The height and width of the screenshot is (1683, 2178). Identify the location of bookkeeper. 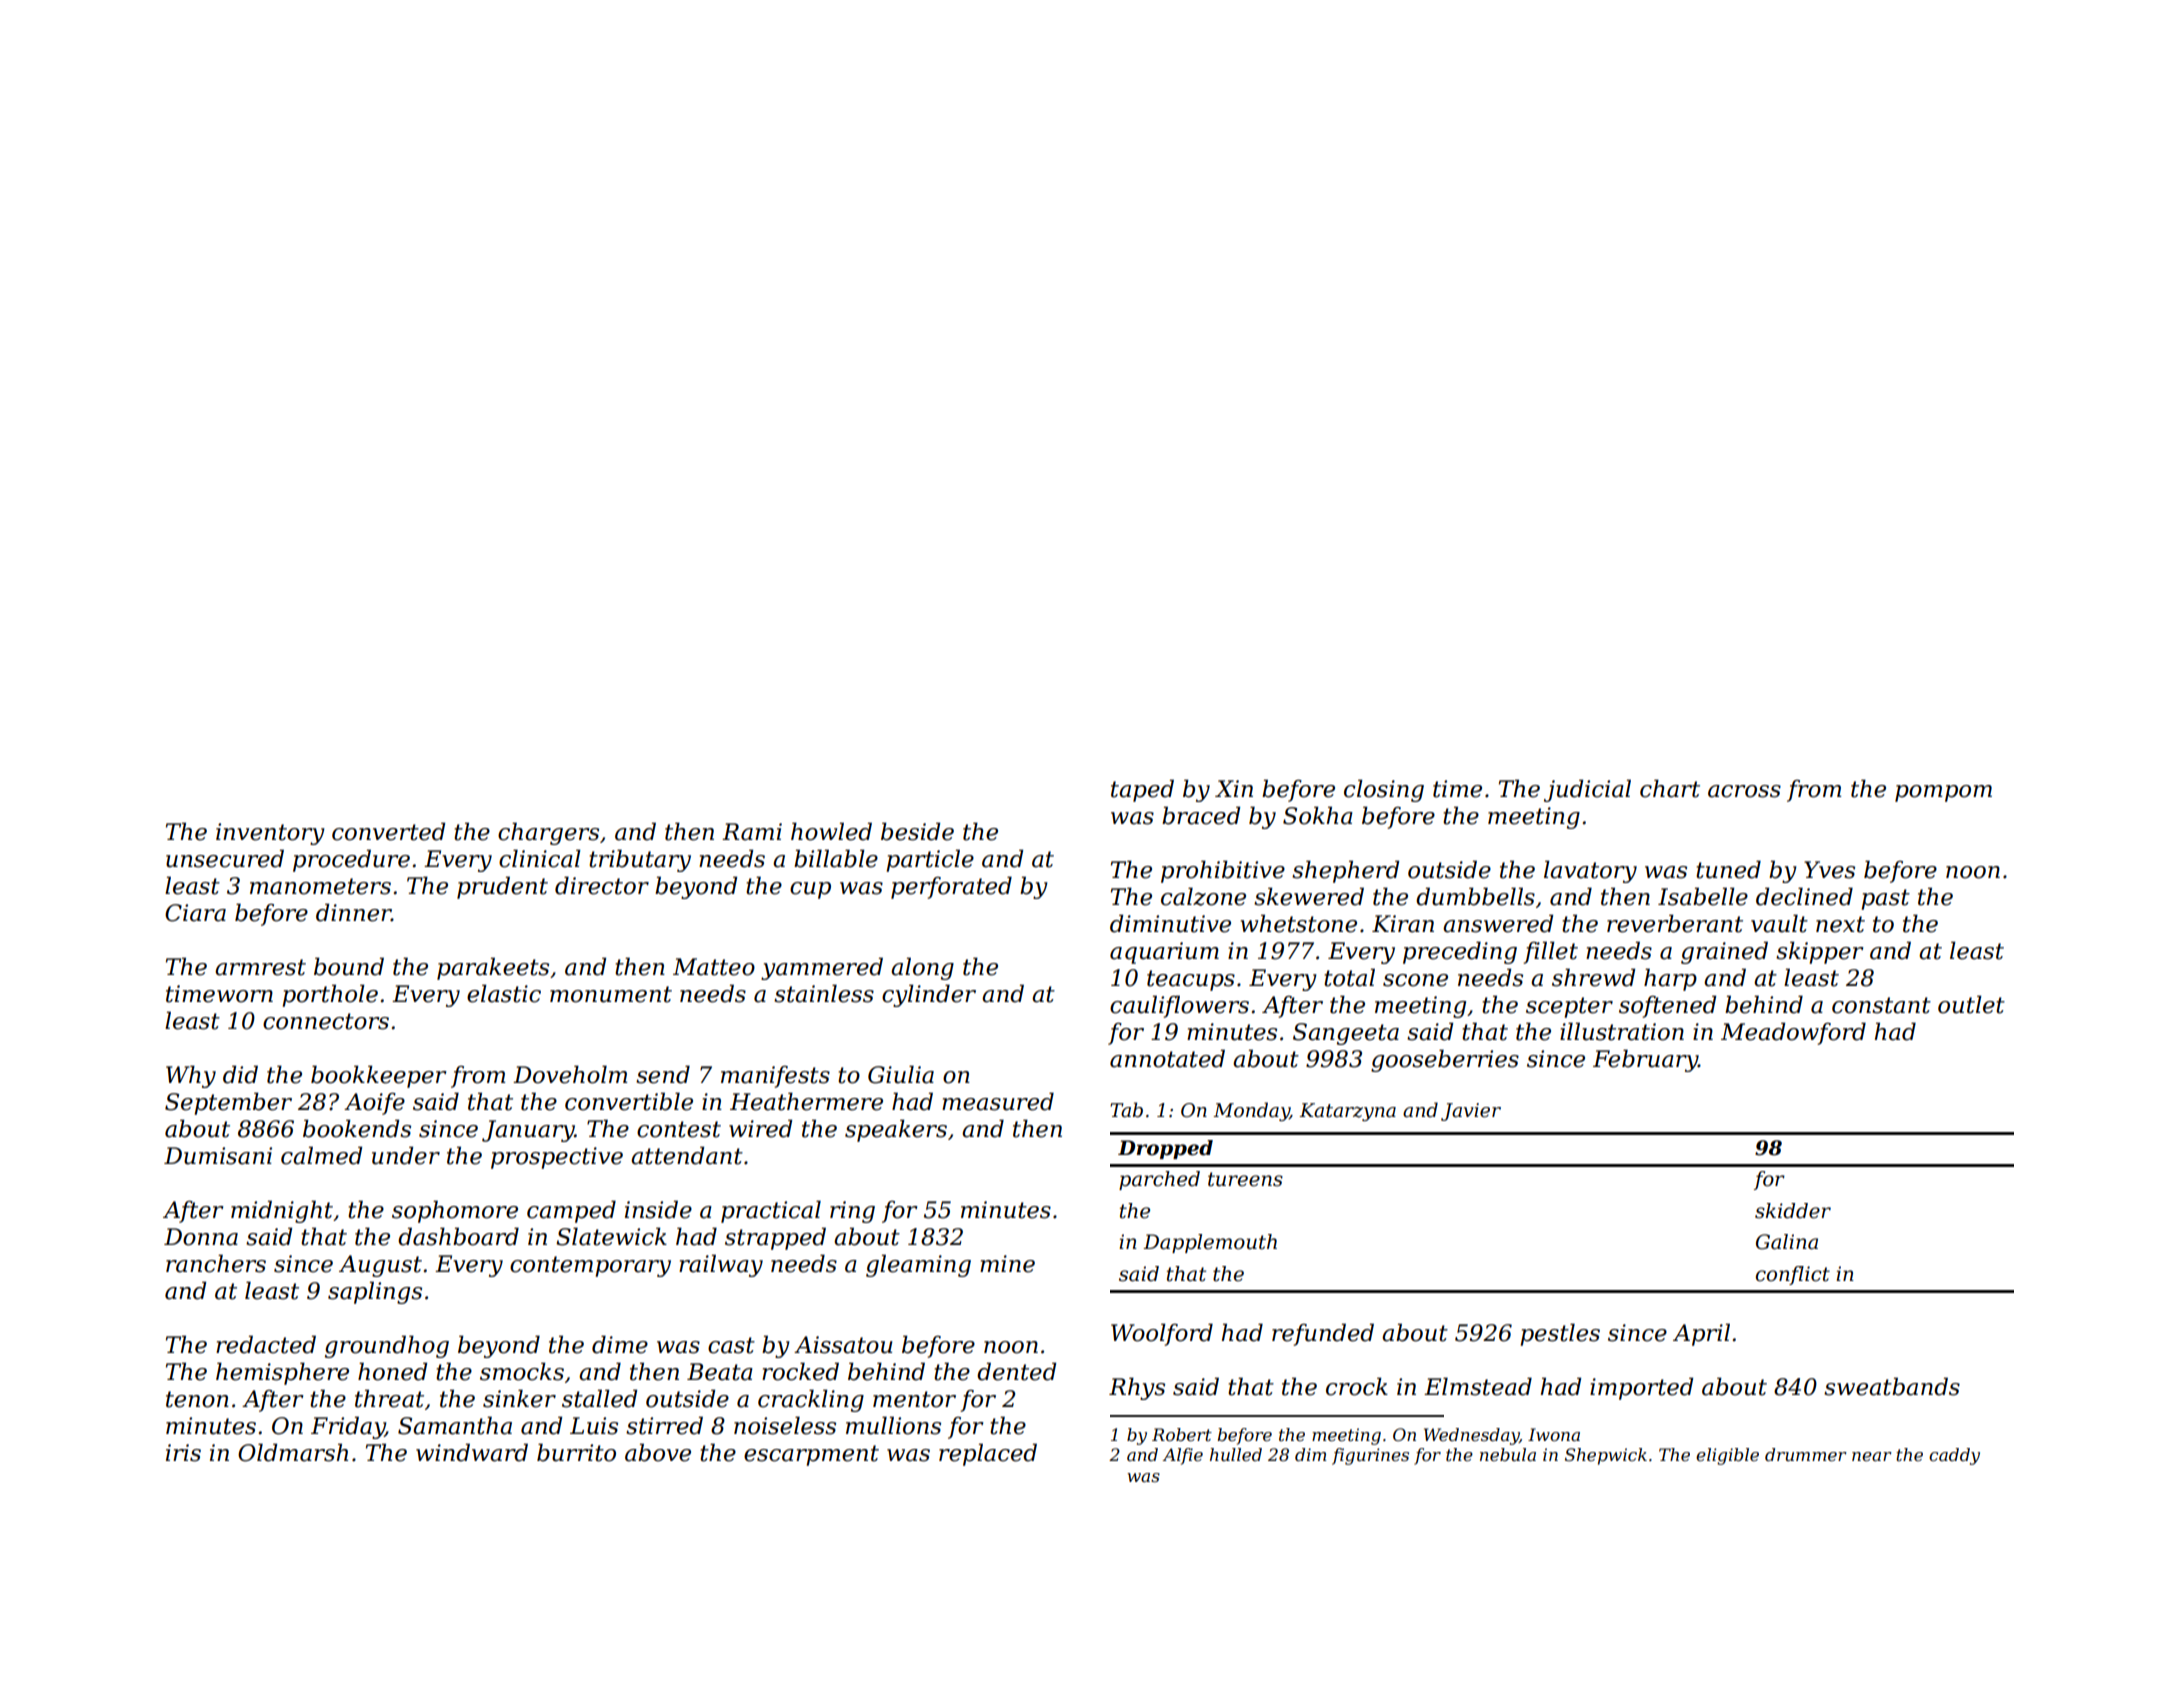
(379, 1076).
